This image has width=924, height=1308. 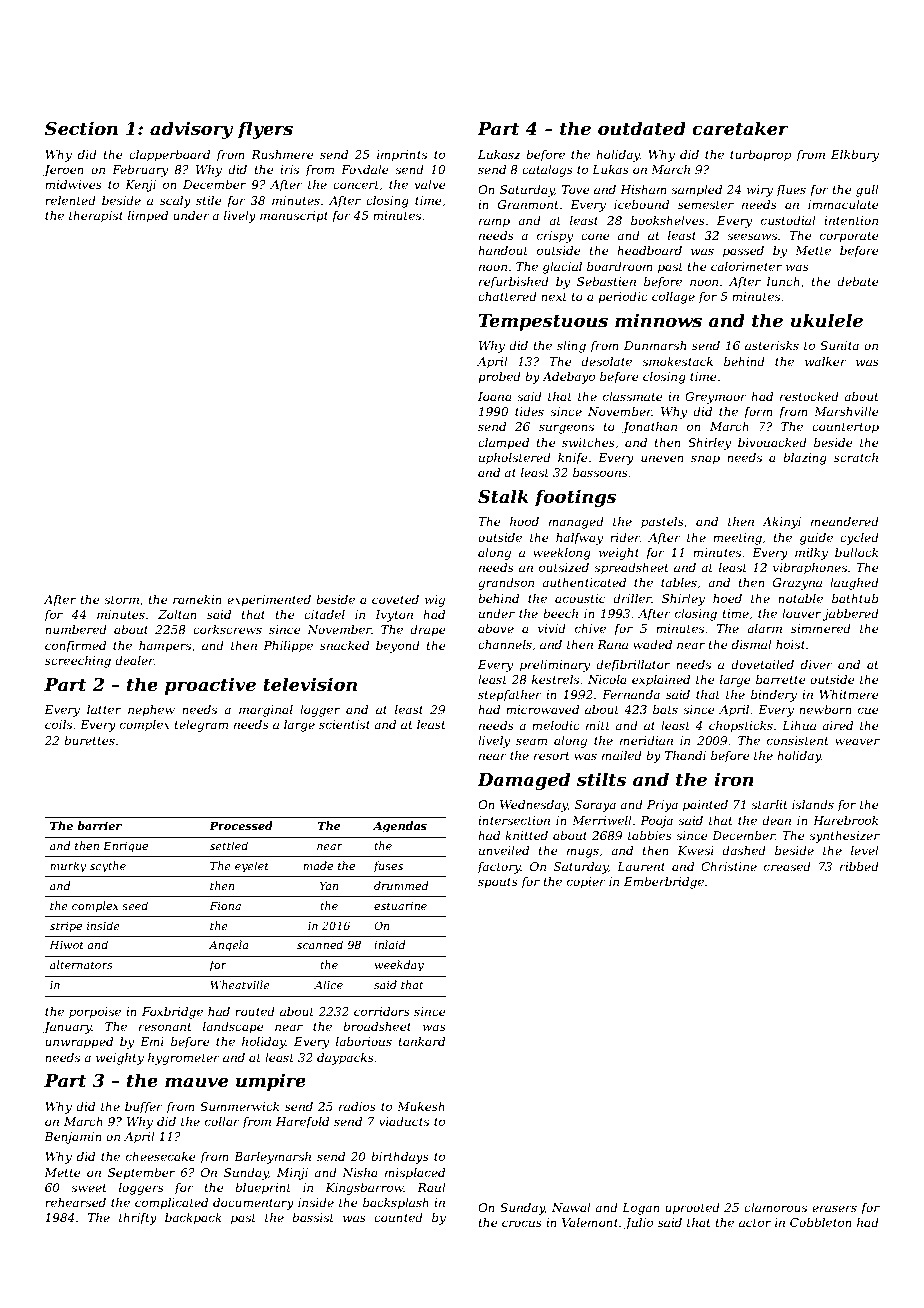 What do you see at coordinates (161, 1156) in the image?
I see `cheesecake` at bounding box center [161, 1156].
